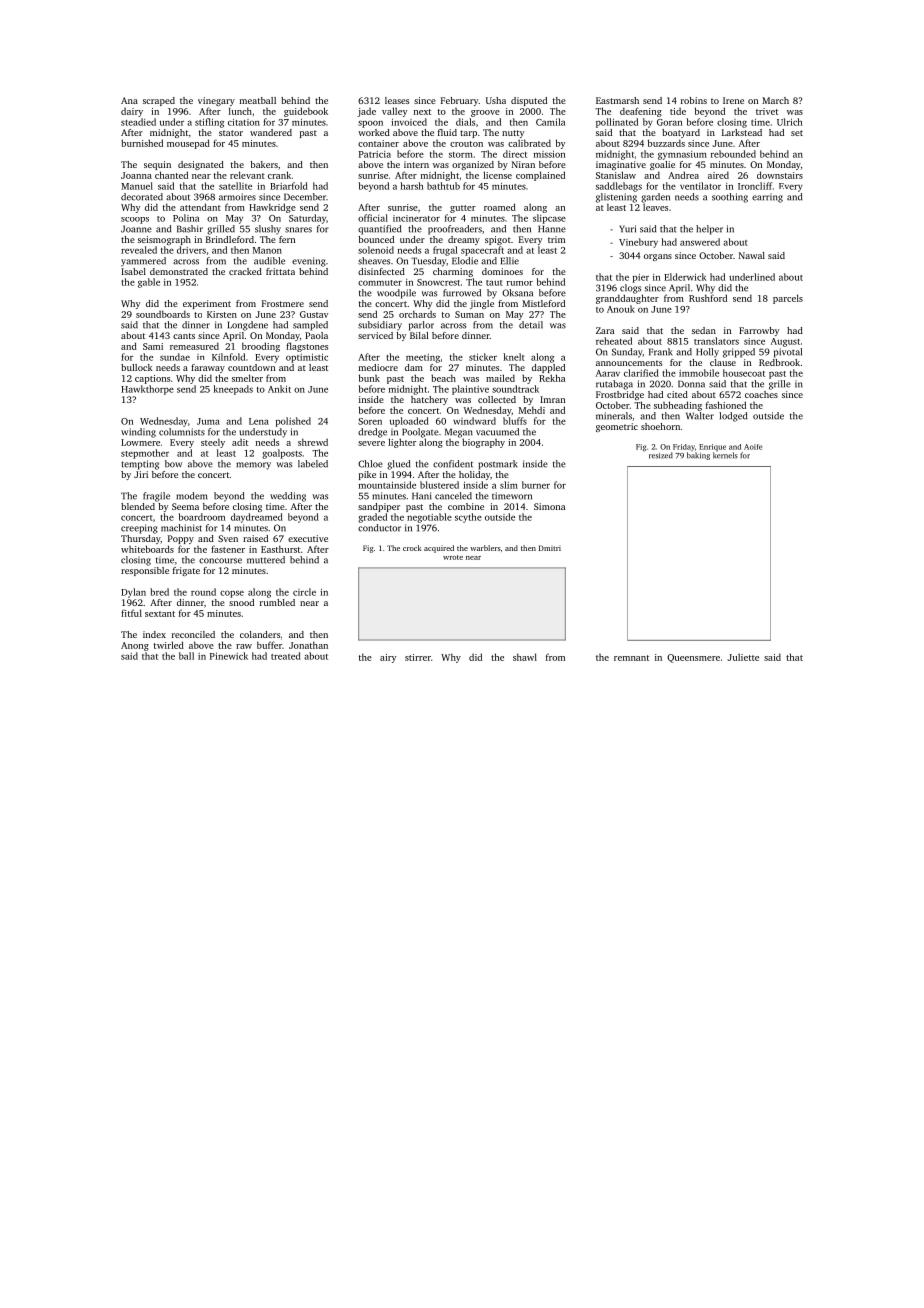 Image resolution: width=924 pixels, height=1308 pixels. What do you see at coordinates (418, 657) in the screenshot?
I see `stirrer` at bounding box center [418, 657].
